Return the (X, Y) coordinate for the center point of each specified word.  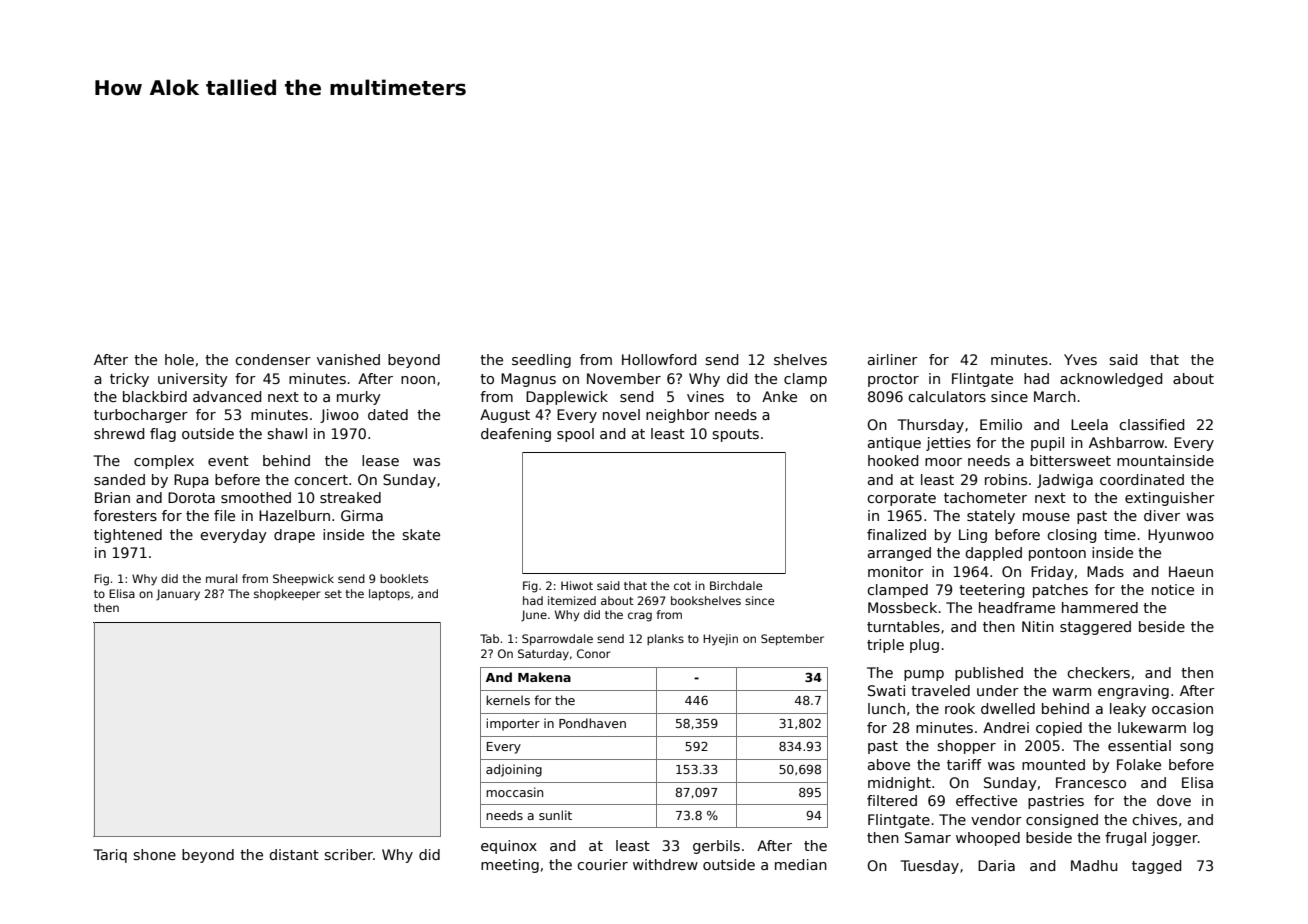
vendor (996, 819)
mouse (1046, 517)
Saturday (543, 655)
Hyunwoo (1181, 536)
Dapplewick (567, 398)
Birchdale (736, 585)
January (178, 595)
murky (359, 398)
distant (294, 854)
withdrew (665, 864)
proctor (893, 380)
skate (421, 534)
